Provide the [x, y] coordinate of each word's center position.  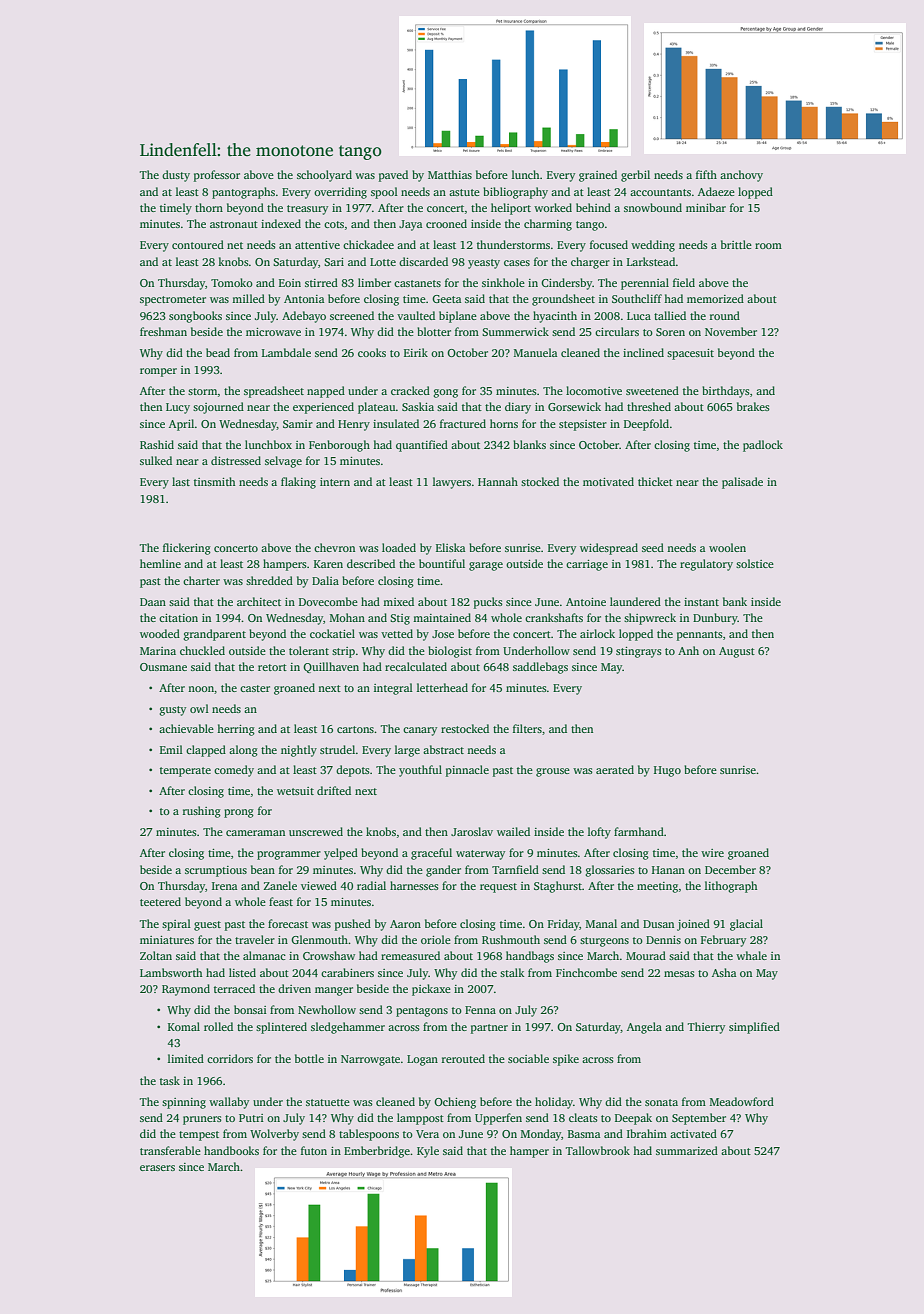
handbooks [231, 1150]
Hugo [667, 771]
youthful [420, 771]
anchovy [741, 176]
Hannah [498, 481]
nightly [299, 751]
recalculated [416, 666]
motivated [608, 481]
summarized [687, 1150]
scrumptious [216, 871]
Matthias [450, 174]
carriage [587, 565]
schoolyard [324, 176]
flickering [187, 549]
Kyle [428, 1152]
